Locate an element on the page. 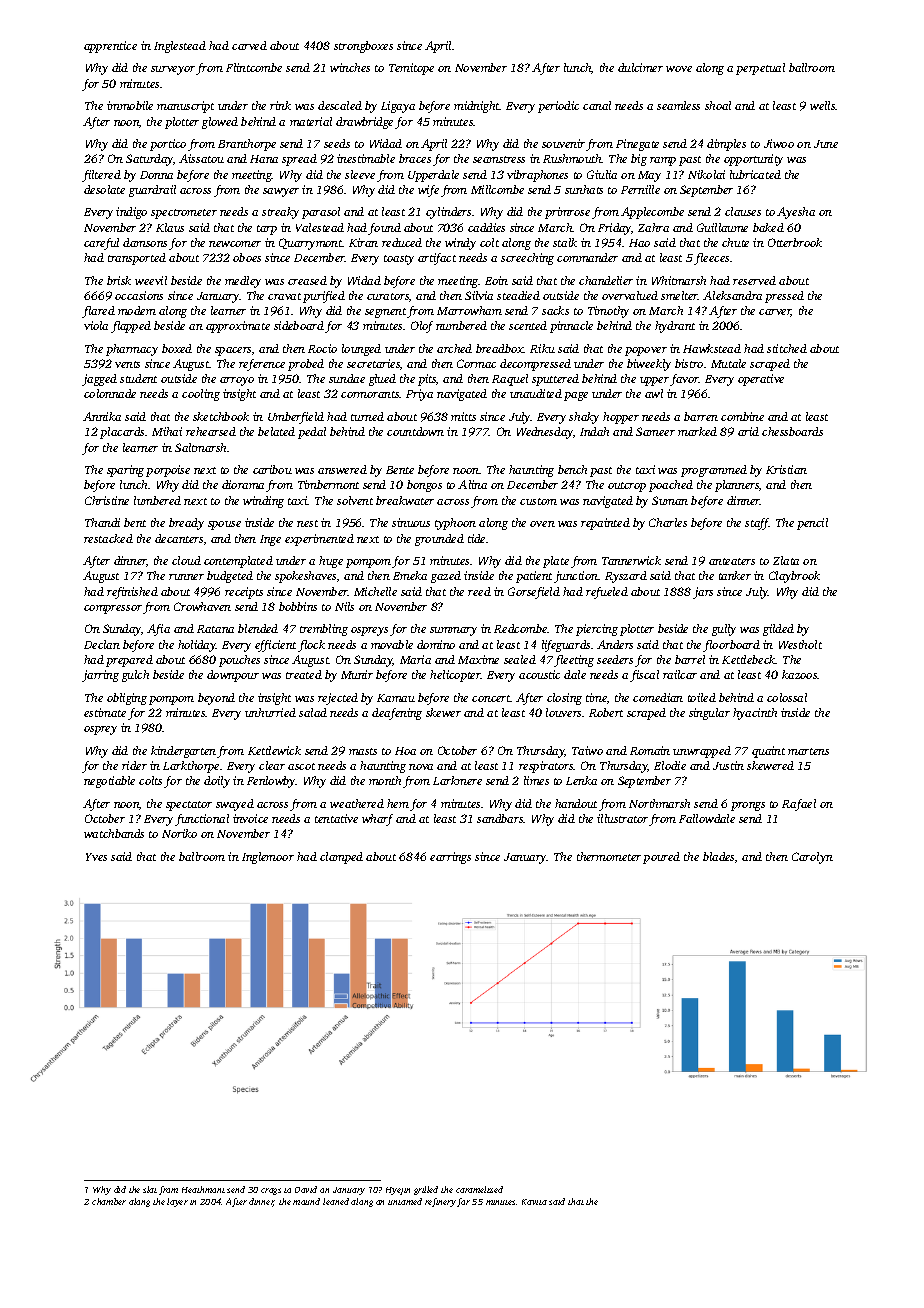 Image resolution: width=924 pixels, height=1308 pixels. Inglestead is located at coordinates (180, 47).
